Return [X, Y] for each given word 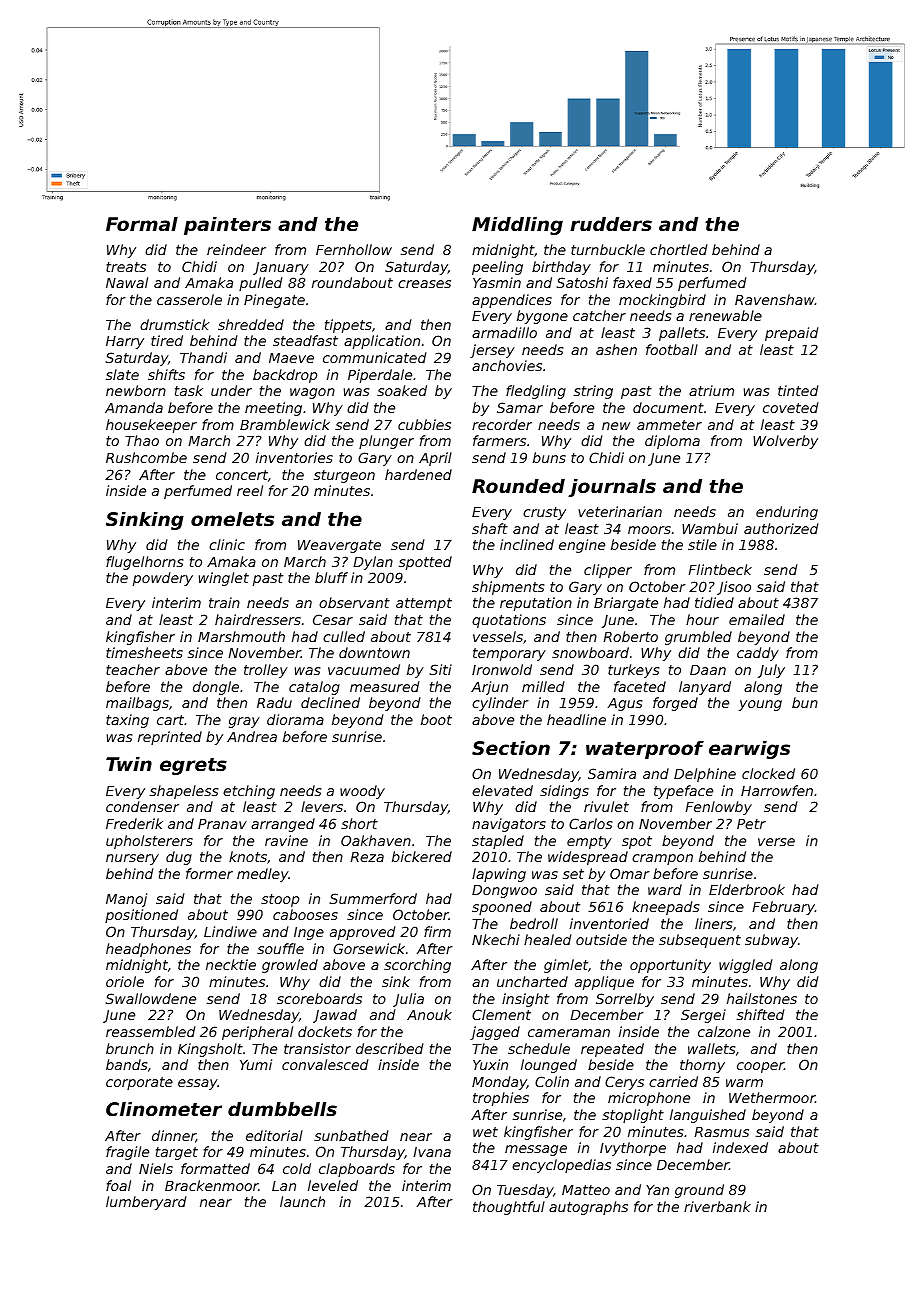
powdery [163, 579]
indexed [740, 1147]
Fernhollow [354, 249]
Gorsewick [369, 948]
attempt [424, 604]
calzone [724, 1031]
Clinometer [164, 1109]
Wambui [710, 528]
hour [702, 619]
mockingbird [662, 301]
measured [384, 686]
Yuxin [490, 1064]
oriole [125, 981]
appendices [512, 301]
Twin [129, 764]
